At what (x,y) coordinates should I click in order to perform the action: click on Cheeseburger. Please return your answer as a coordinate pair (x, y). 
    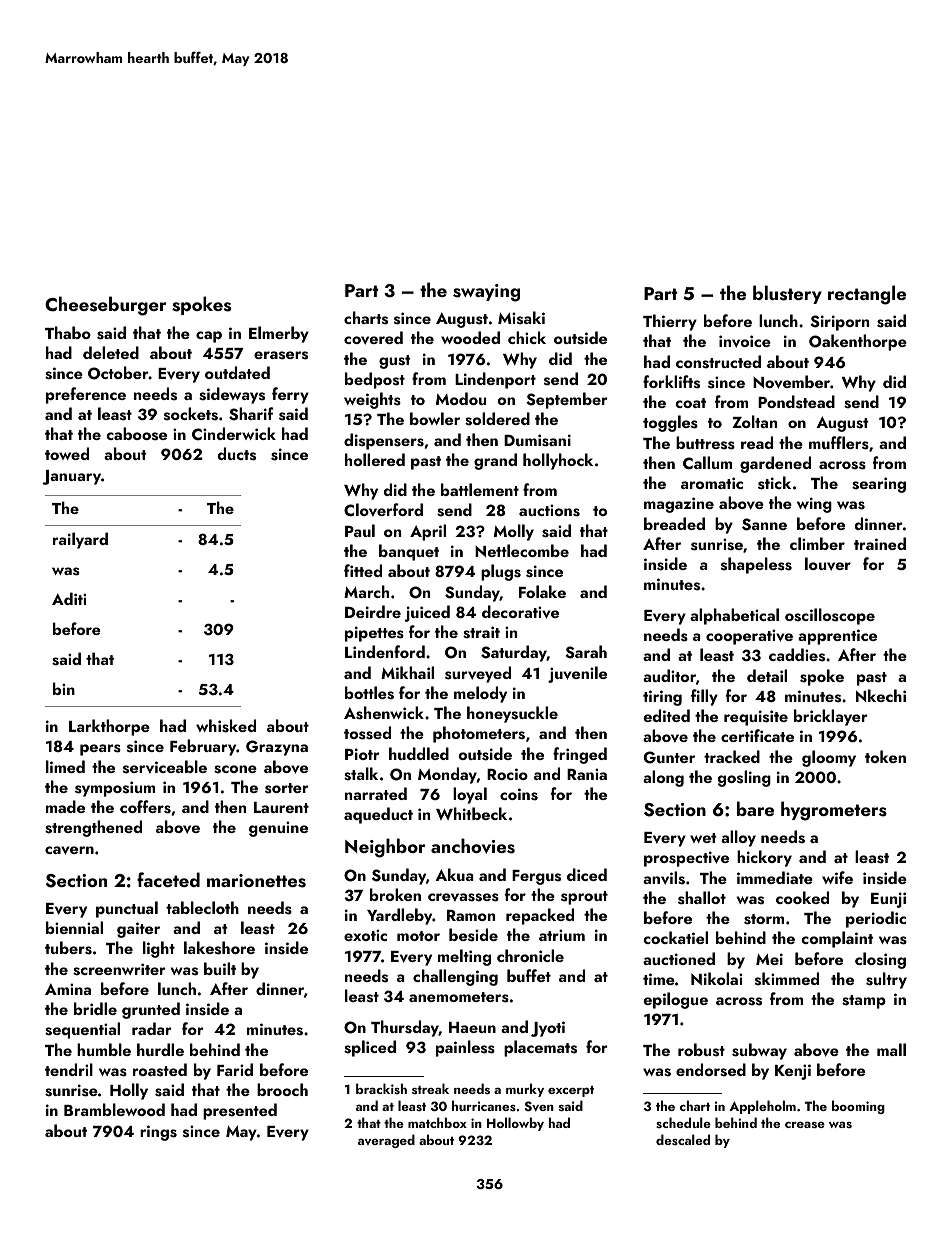
    Looking at the image, I should click on (105, 306).
